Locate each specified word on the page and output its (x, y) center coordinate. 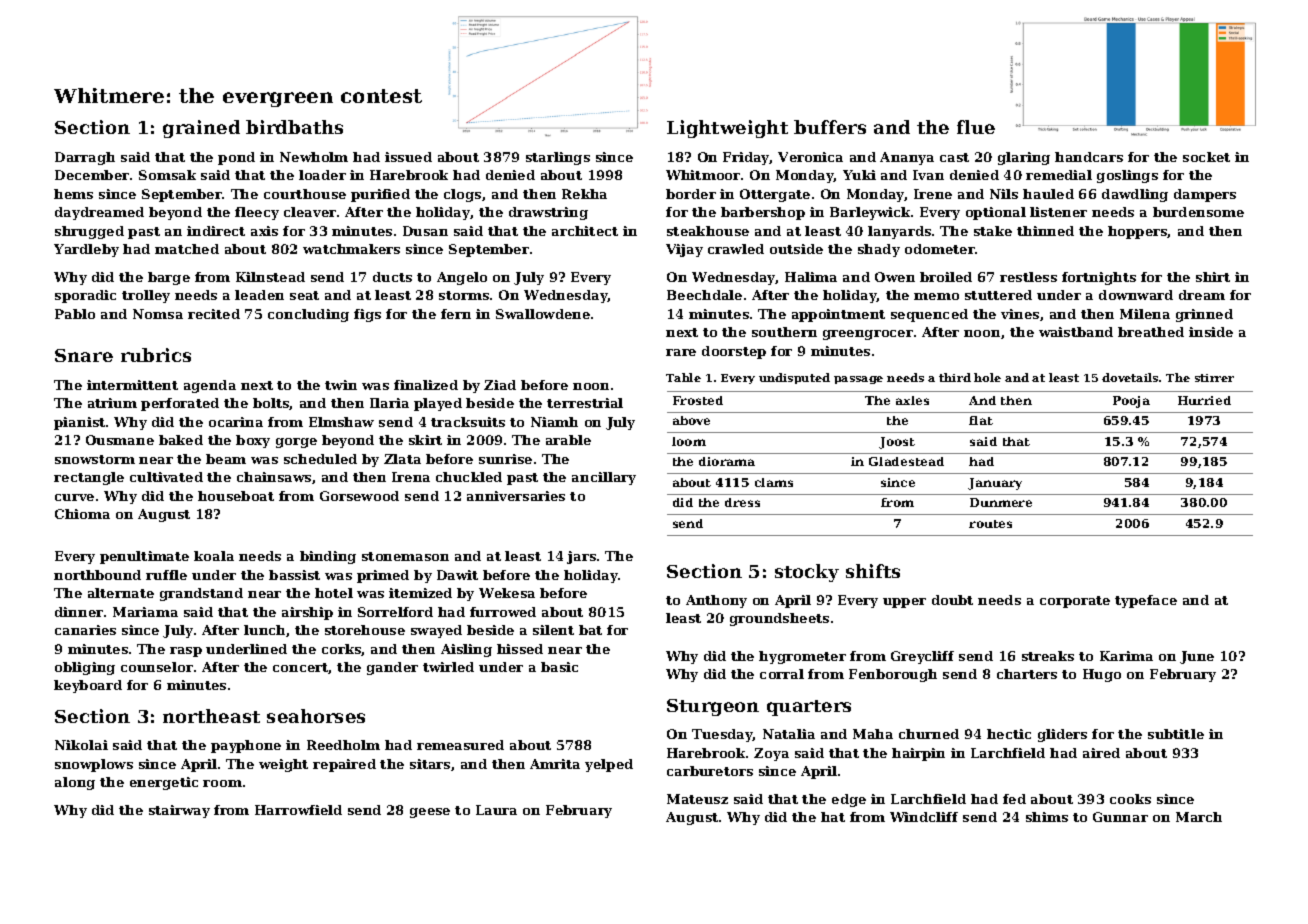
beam (226, 459)
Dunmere (1001, 502)
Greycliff (922, 657)
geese (430, 813)
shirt (1213, 277)
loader (322, 175)
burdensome (1198, 212)
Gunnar (1120, 817)
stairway (179, 811)
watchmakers (351, 249)
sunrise (505, 459)
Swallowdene (543, 314)
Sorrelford (395, 612)
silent (553, 630)
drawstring (548, 213)
